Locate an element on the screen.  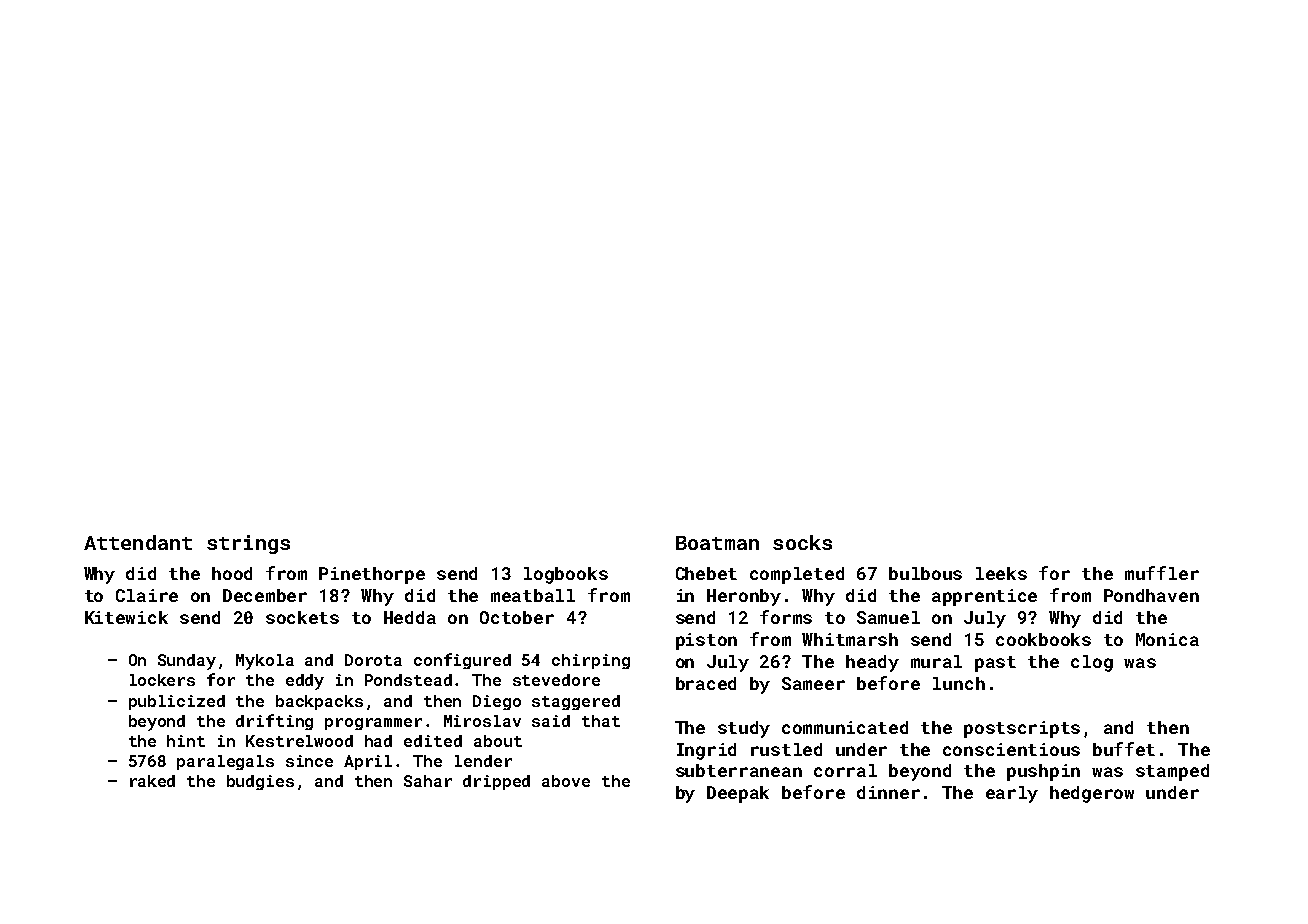
budgies is located at coordinates (260, 782).
